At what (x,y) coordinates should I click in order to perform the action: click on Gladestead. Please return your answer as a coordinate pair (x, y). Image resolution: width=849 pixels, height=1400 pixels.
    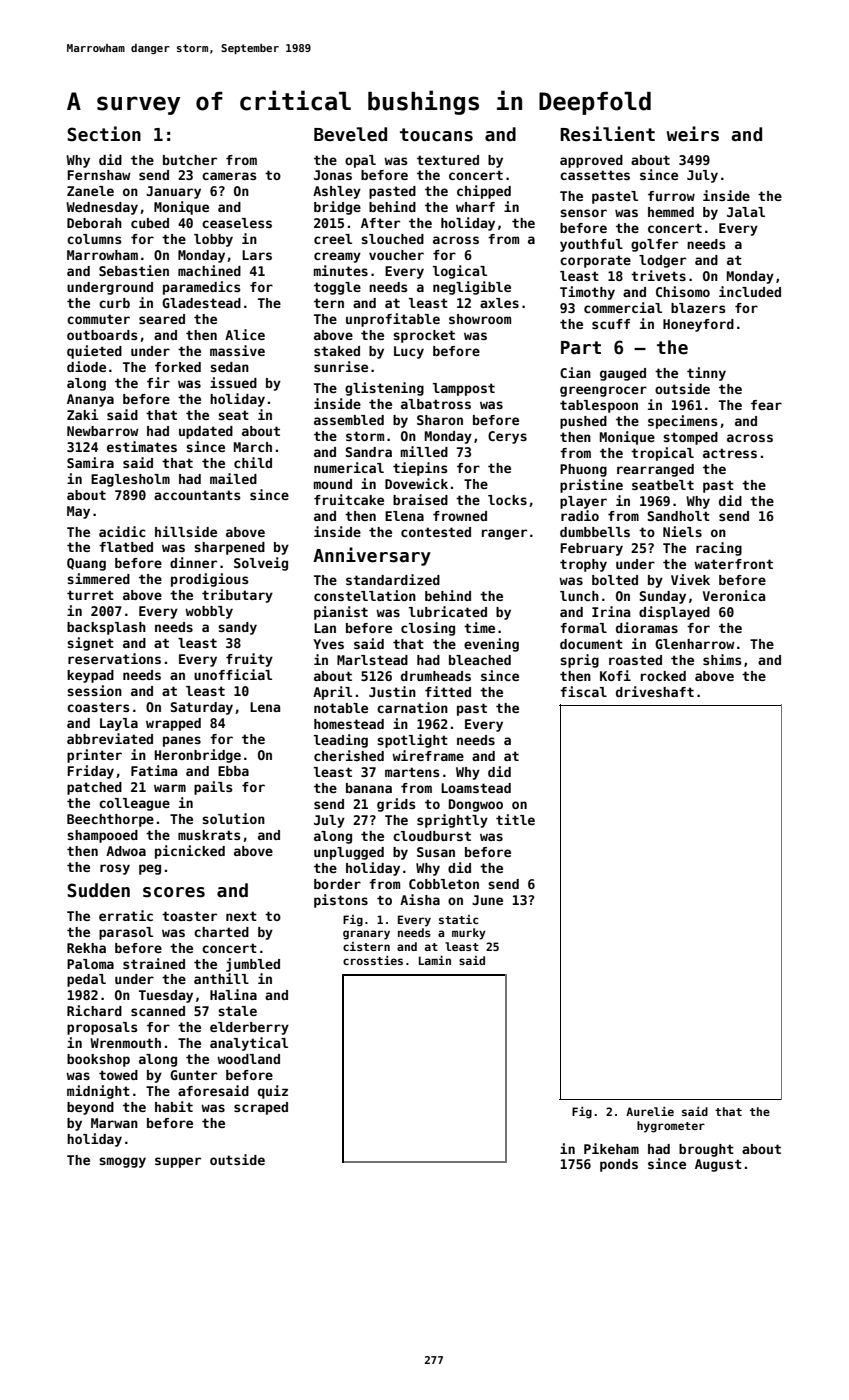
    Looking at the image, I should click on (201, 303).
